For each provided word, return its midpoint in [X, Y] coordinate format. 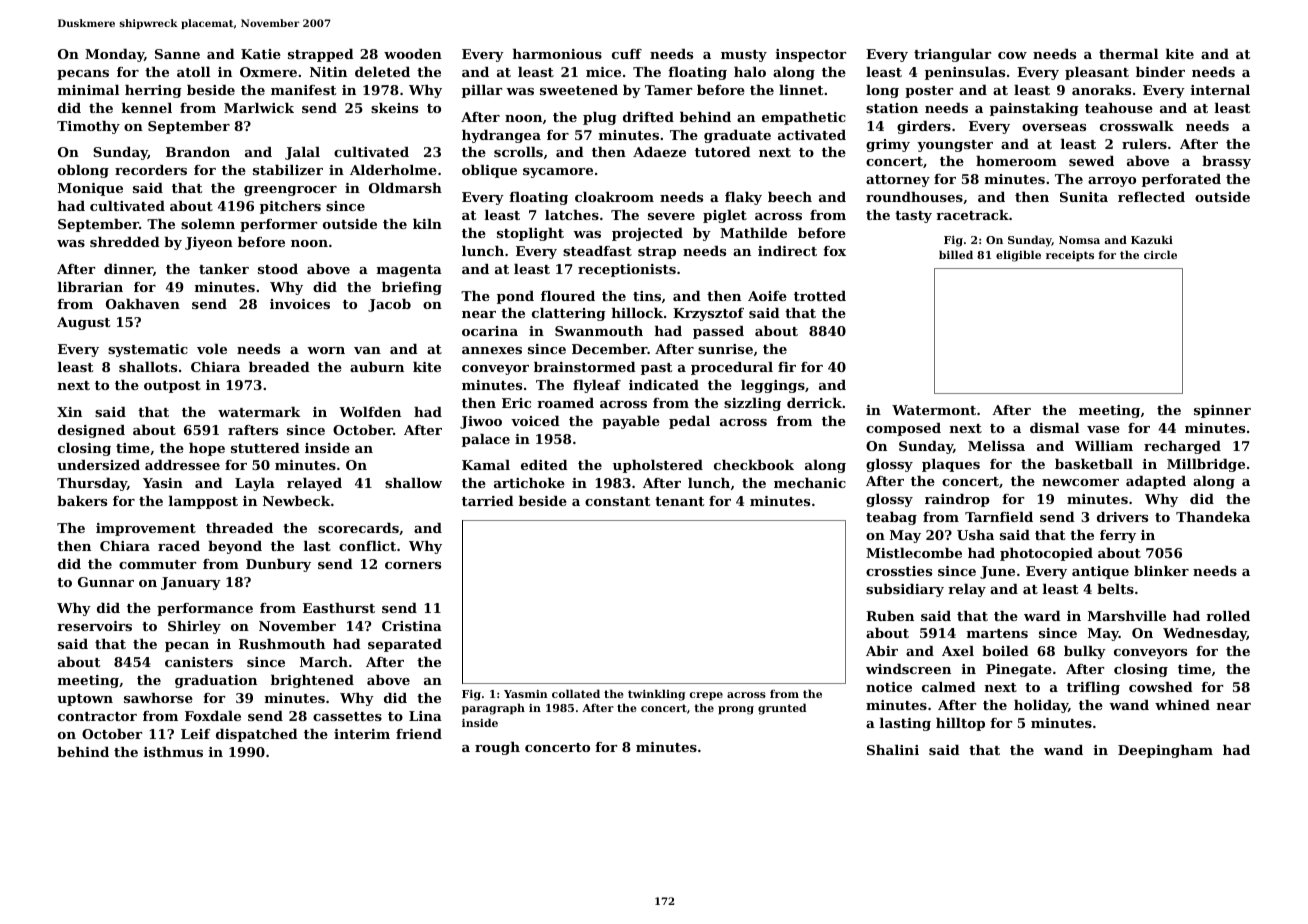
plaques [951, 465]
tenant [679, 501]
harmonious [557, 54]
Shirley [194, 627]
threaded [239, 528]
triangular [952, 55]
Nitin [328, 72]
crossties [899, 571]
